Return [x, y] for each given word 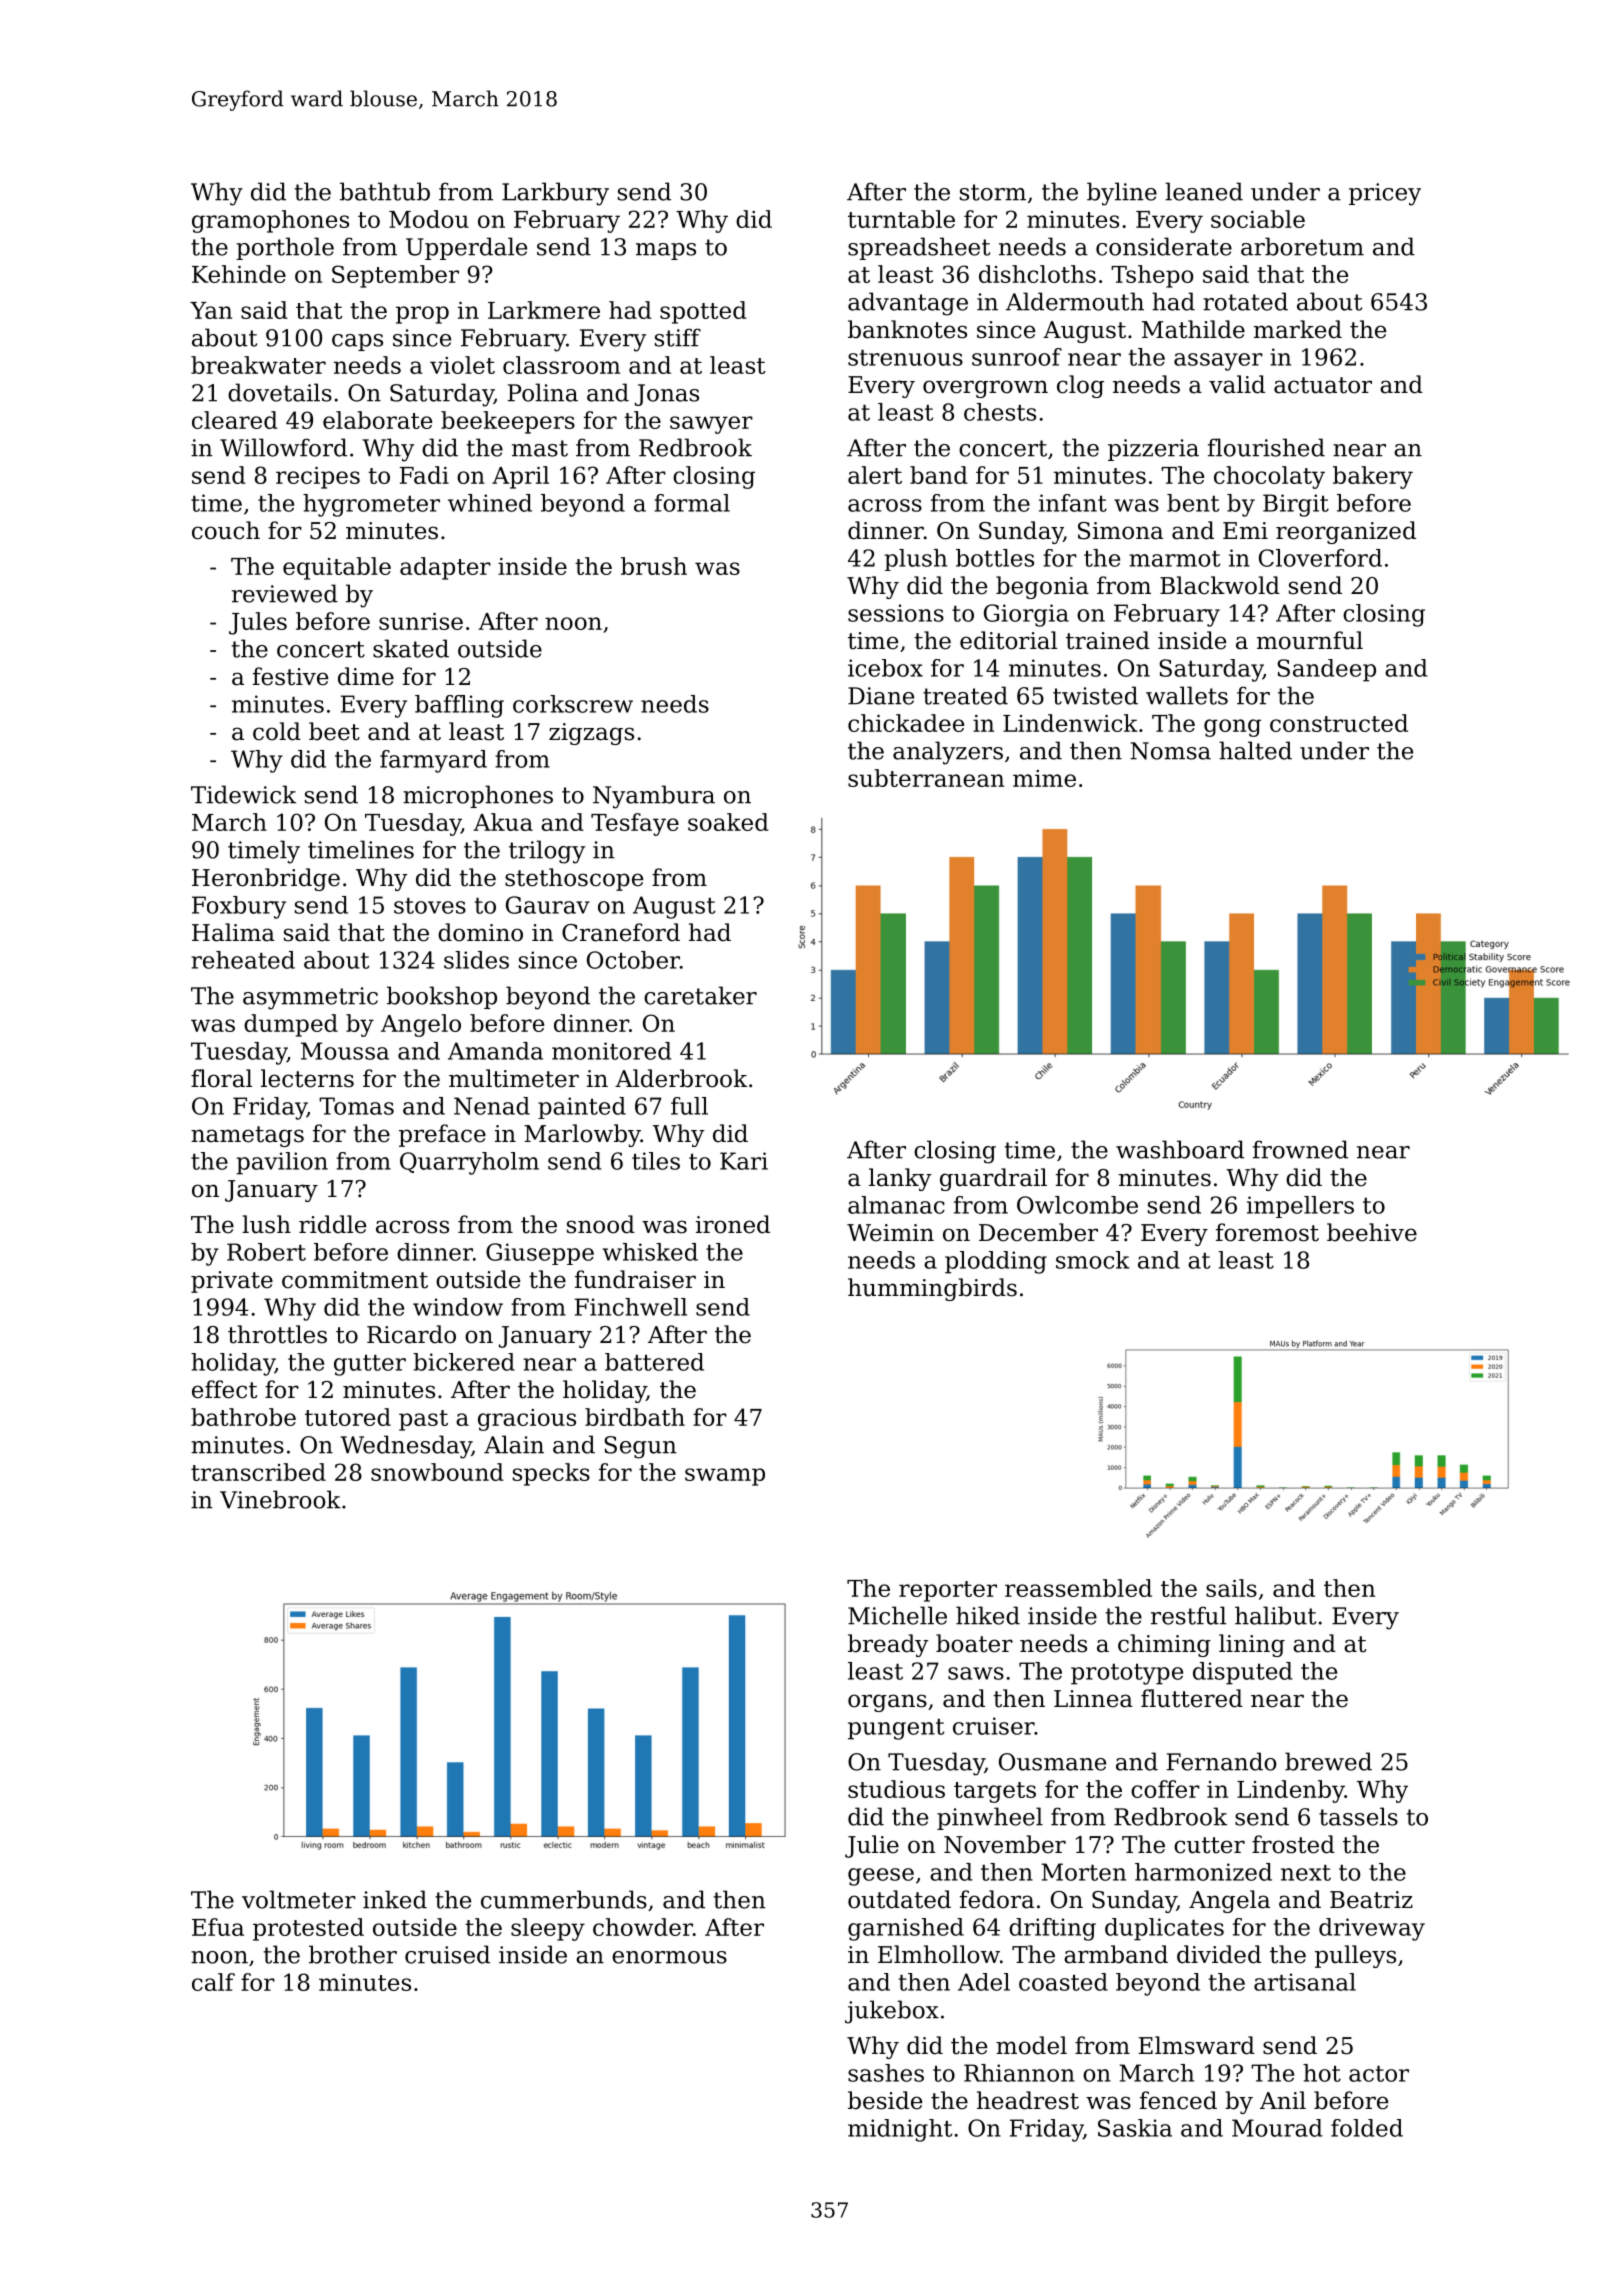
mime [1044, 778]
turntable [901, 219]
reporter [948, 1591]
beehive [1372, 1232]
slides [476, 960]
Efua [218, 1927]
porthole [285, 248]
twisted [1095, 695]
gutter [370, 1365]
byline [1122, 194]
